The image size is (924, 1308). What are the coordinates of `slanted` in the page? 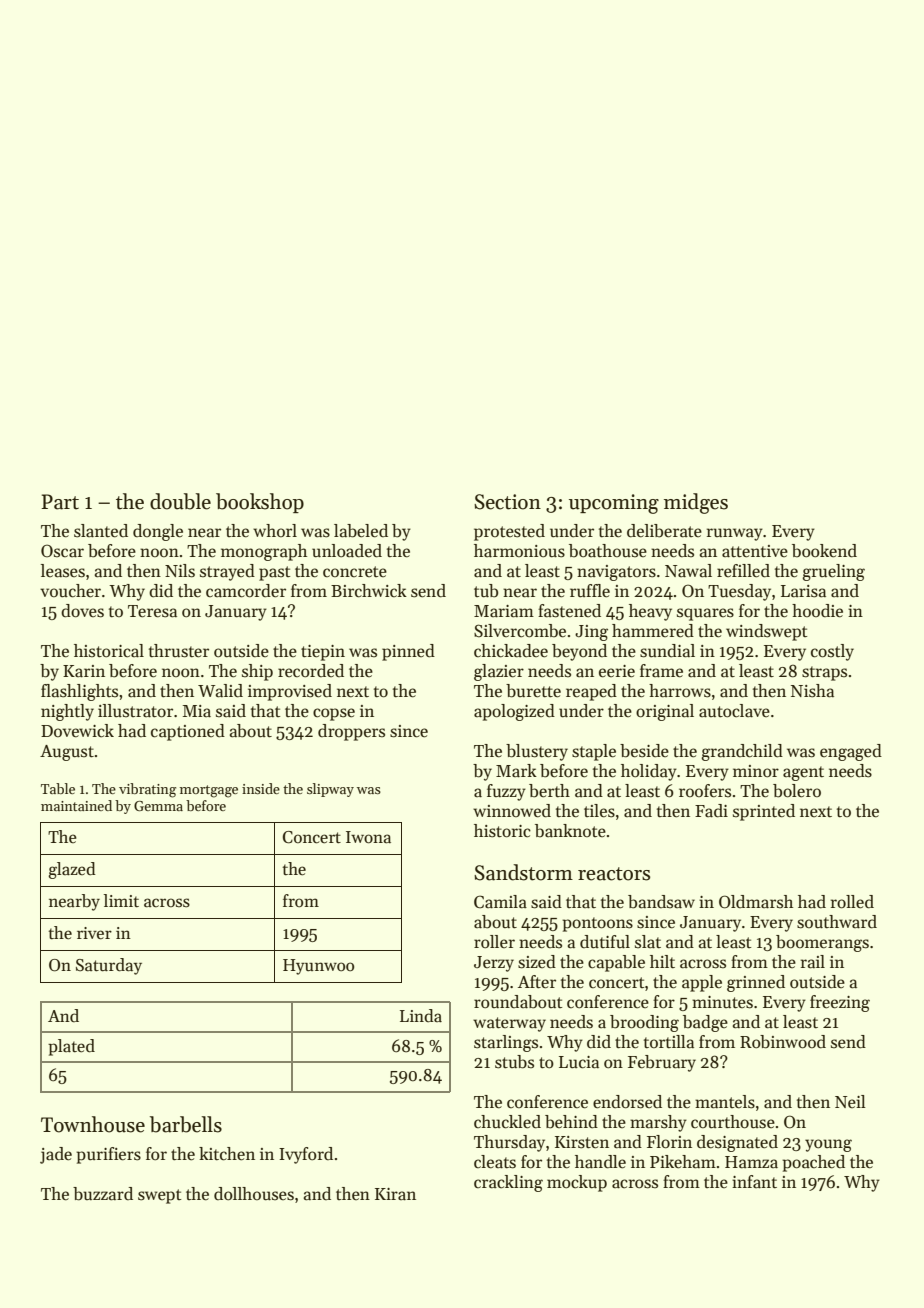 It's located at (101, 531).
